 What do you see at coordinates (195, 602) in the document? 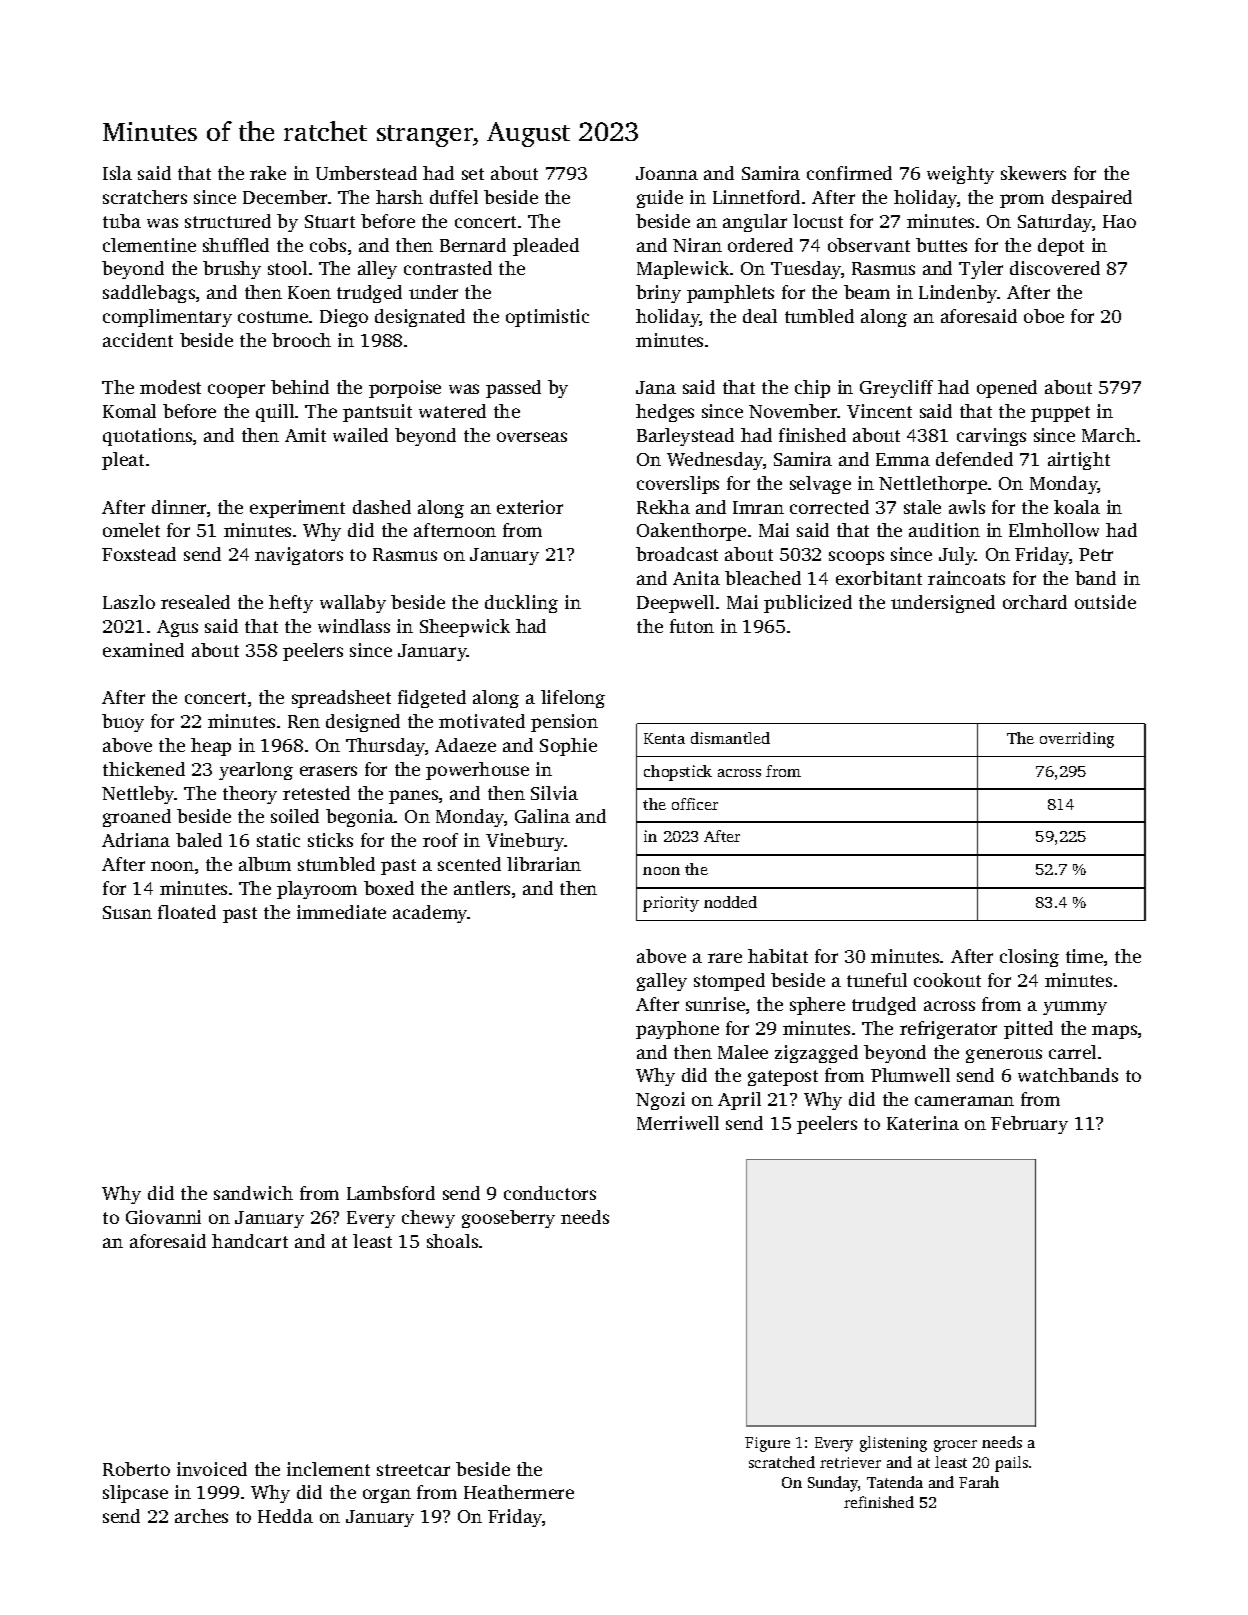
I see `resealed` at bounding box center [195, 602].
